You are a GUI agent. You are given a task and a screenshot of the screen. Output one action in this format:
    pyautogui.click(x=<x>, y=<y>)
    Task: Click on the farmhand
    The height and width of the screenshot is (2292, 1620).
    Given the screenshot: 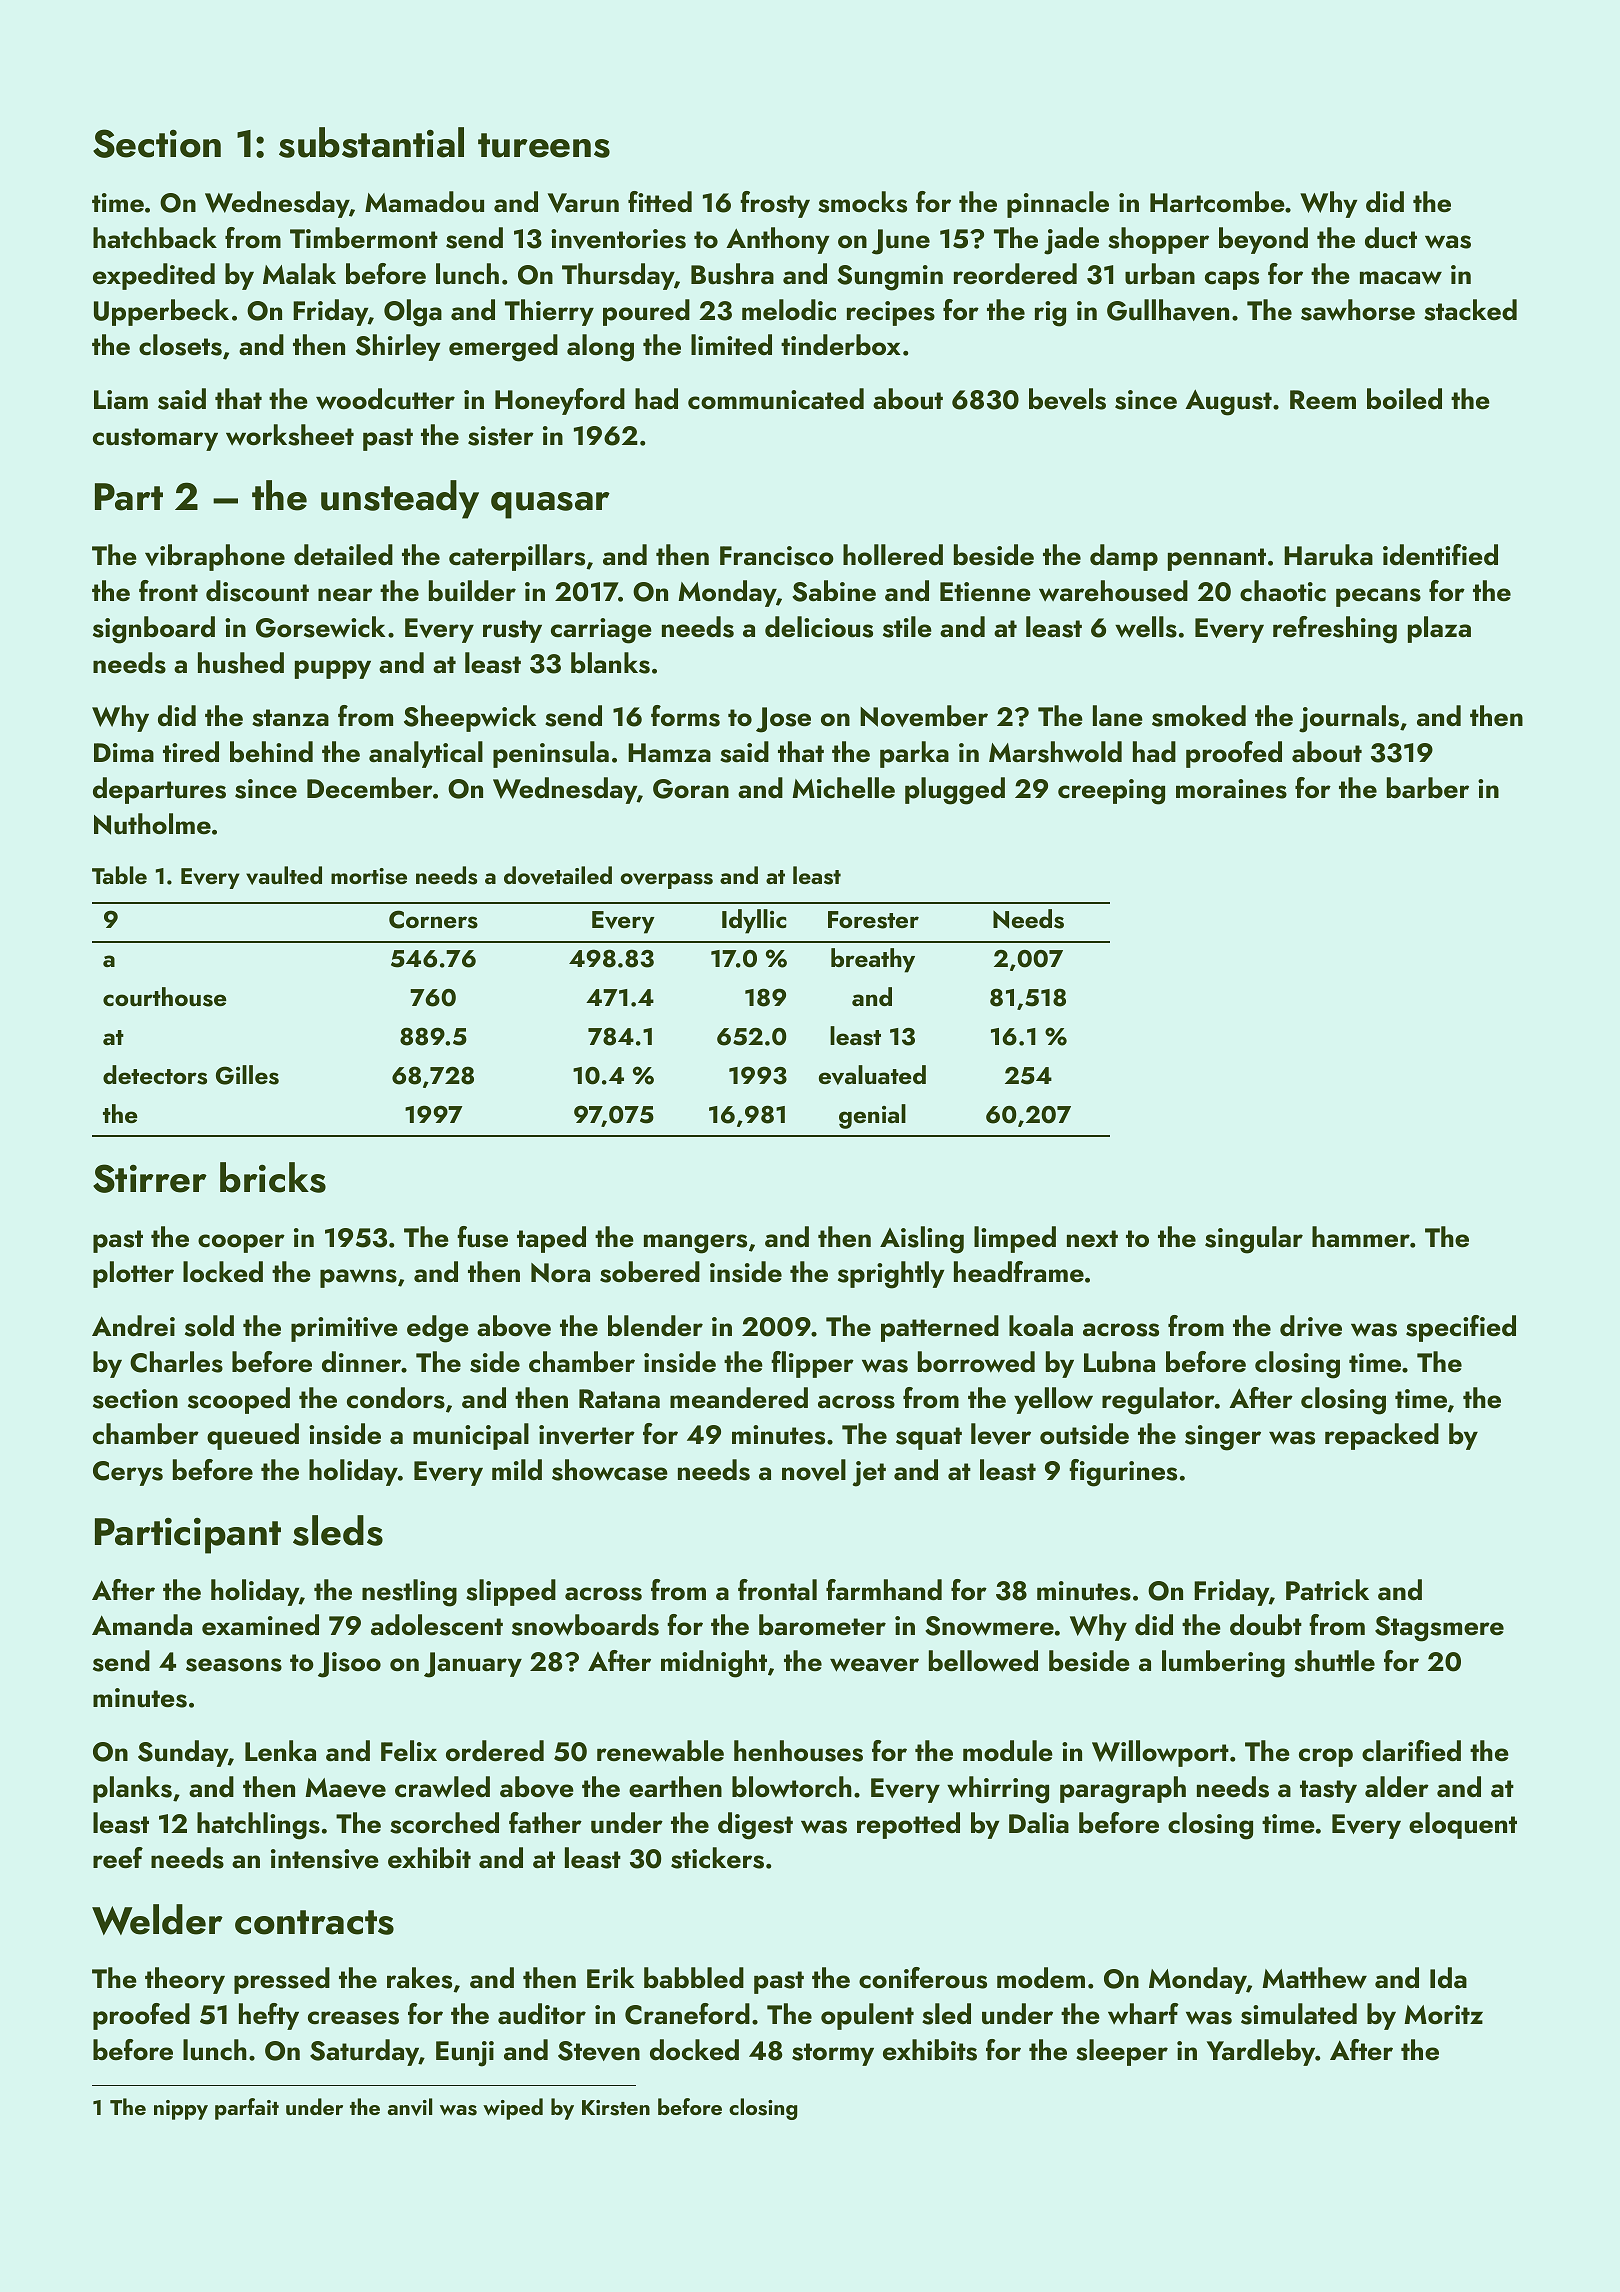 What is the action you would take?
    pyautogui.click(x=884, y=1590)
